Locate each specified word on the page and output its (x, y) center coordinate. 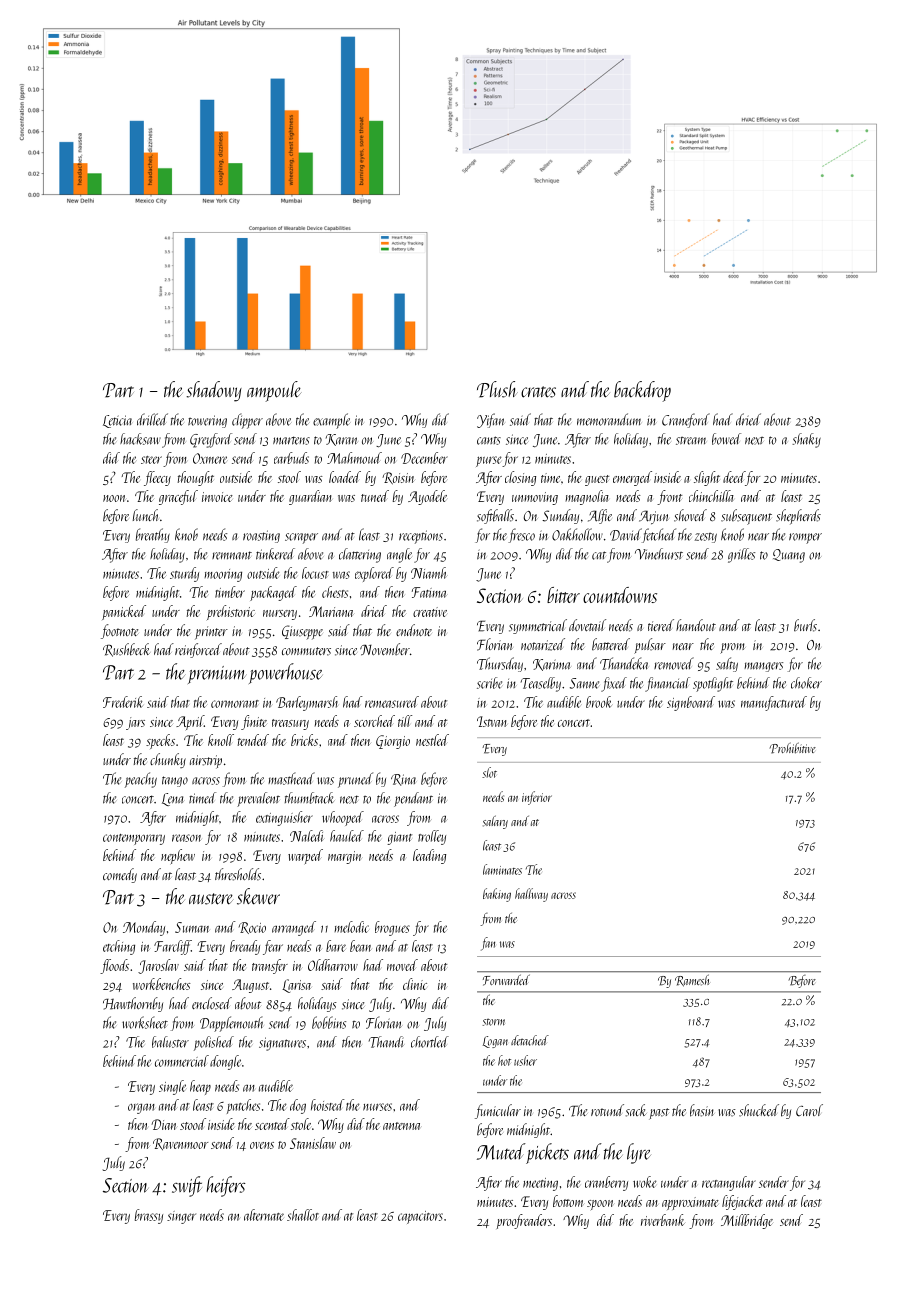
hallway (531, 895)
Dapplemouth (231, 1024)
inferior (537, 798)
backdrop (642, 391)
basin (702, 1110)
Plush (497, 389)
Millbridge (747, 1221)
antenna (401, 1126)
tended (253, 740)
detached (530, 1040)
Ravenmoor (180, 1144)
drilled (152, 419)
